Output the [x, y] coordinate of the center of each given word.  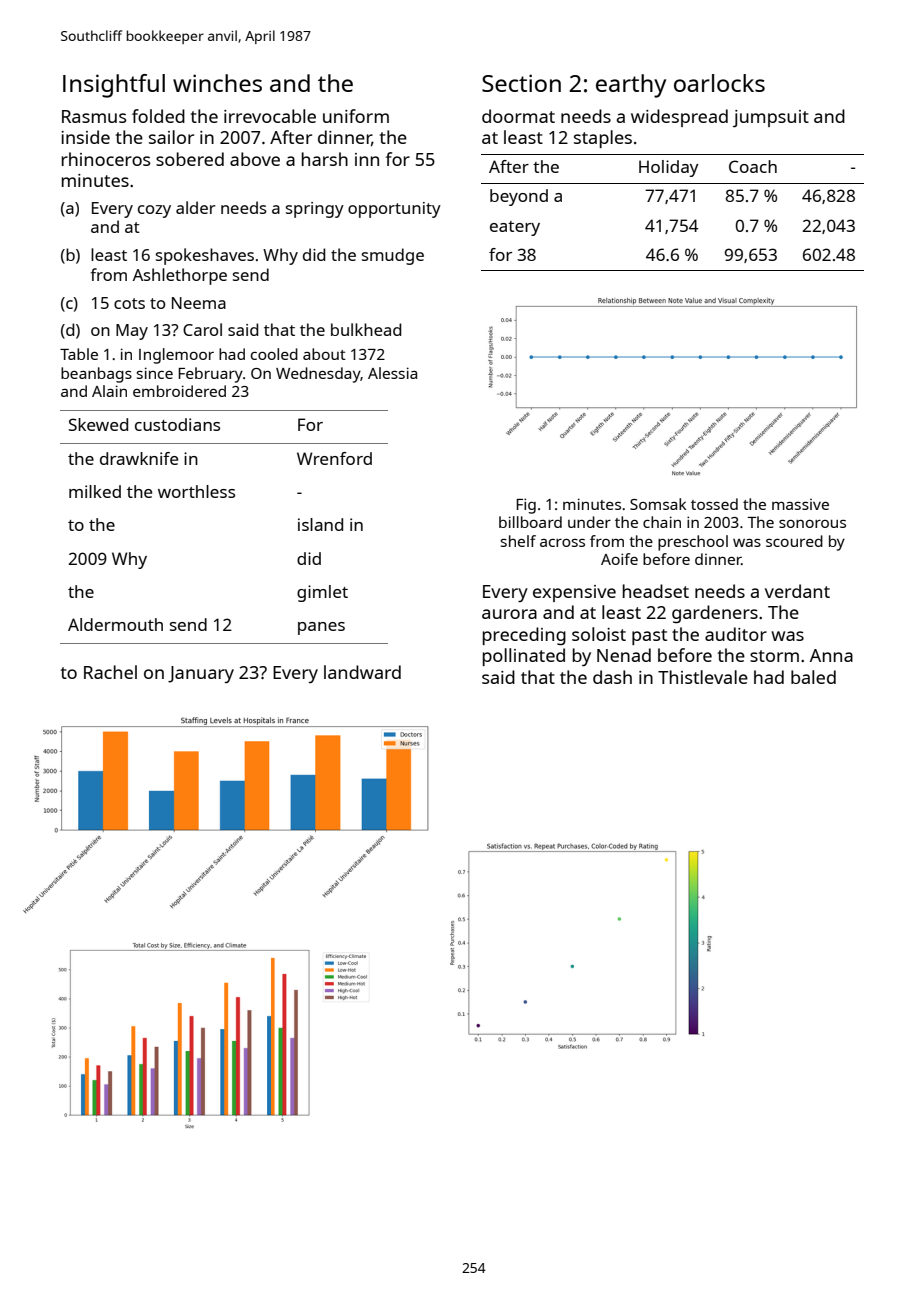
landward [362, 672]
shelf [518, 541]
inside [85, 137]
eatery [515, 228]
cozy [154, 211]
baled [813, 677]
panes [321, 628]
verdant [797, 591]
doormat [518, 116]
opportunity [394, 210]
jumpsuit [771, 118]
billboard [530, 522]
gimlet [322, 593]
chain [662, 522]
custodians [177, 424]
